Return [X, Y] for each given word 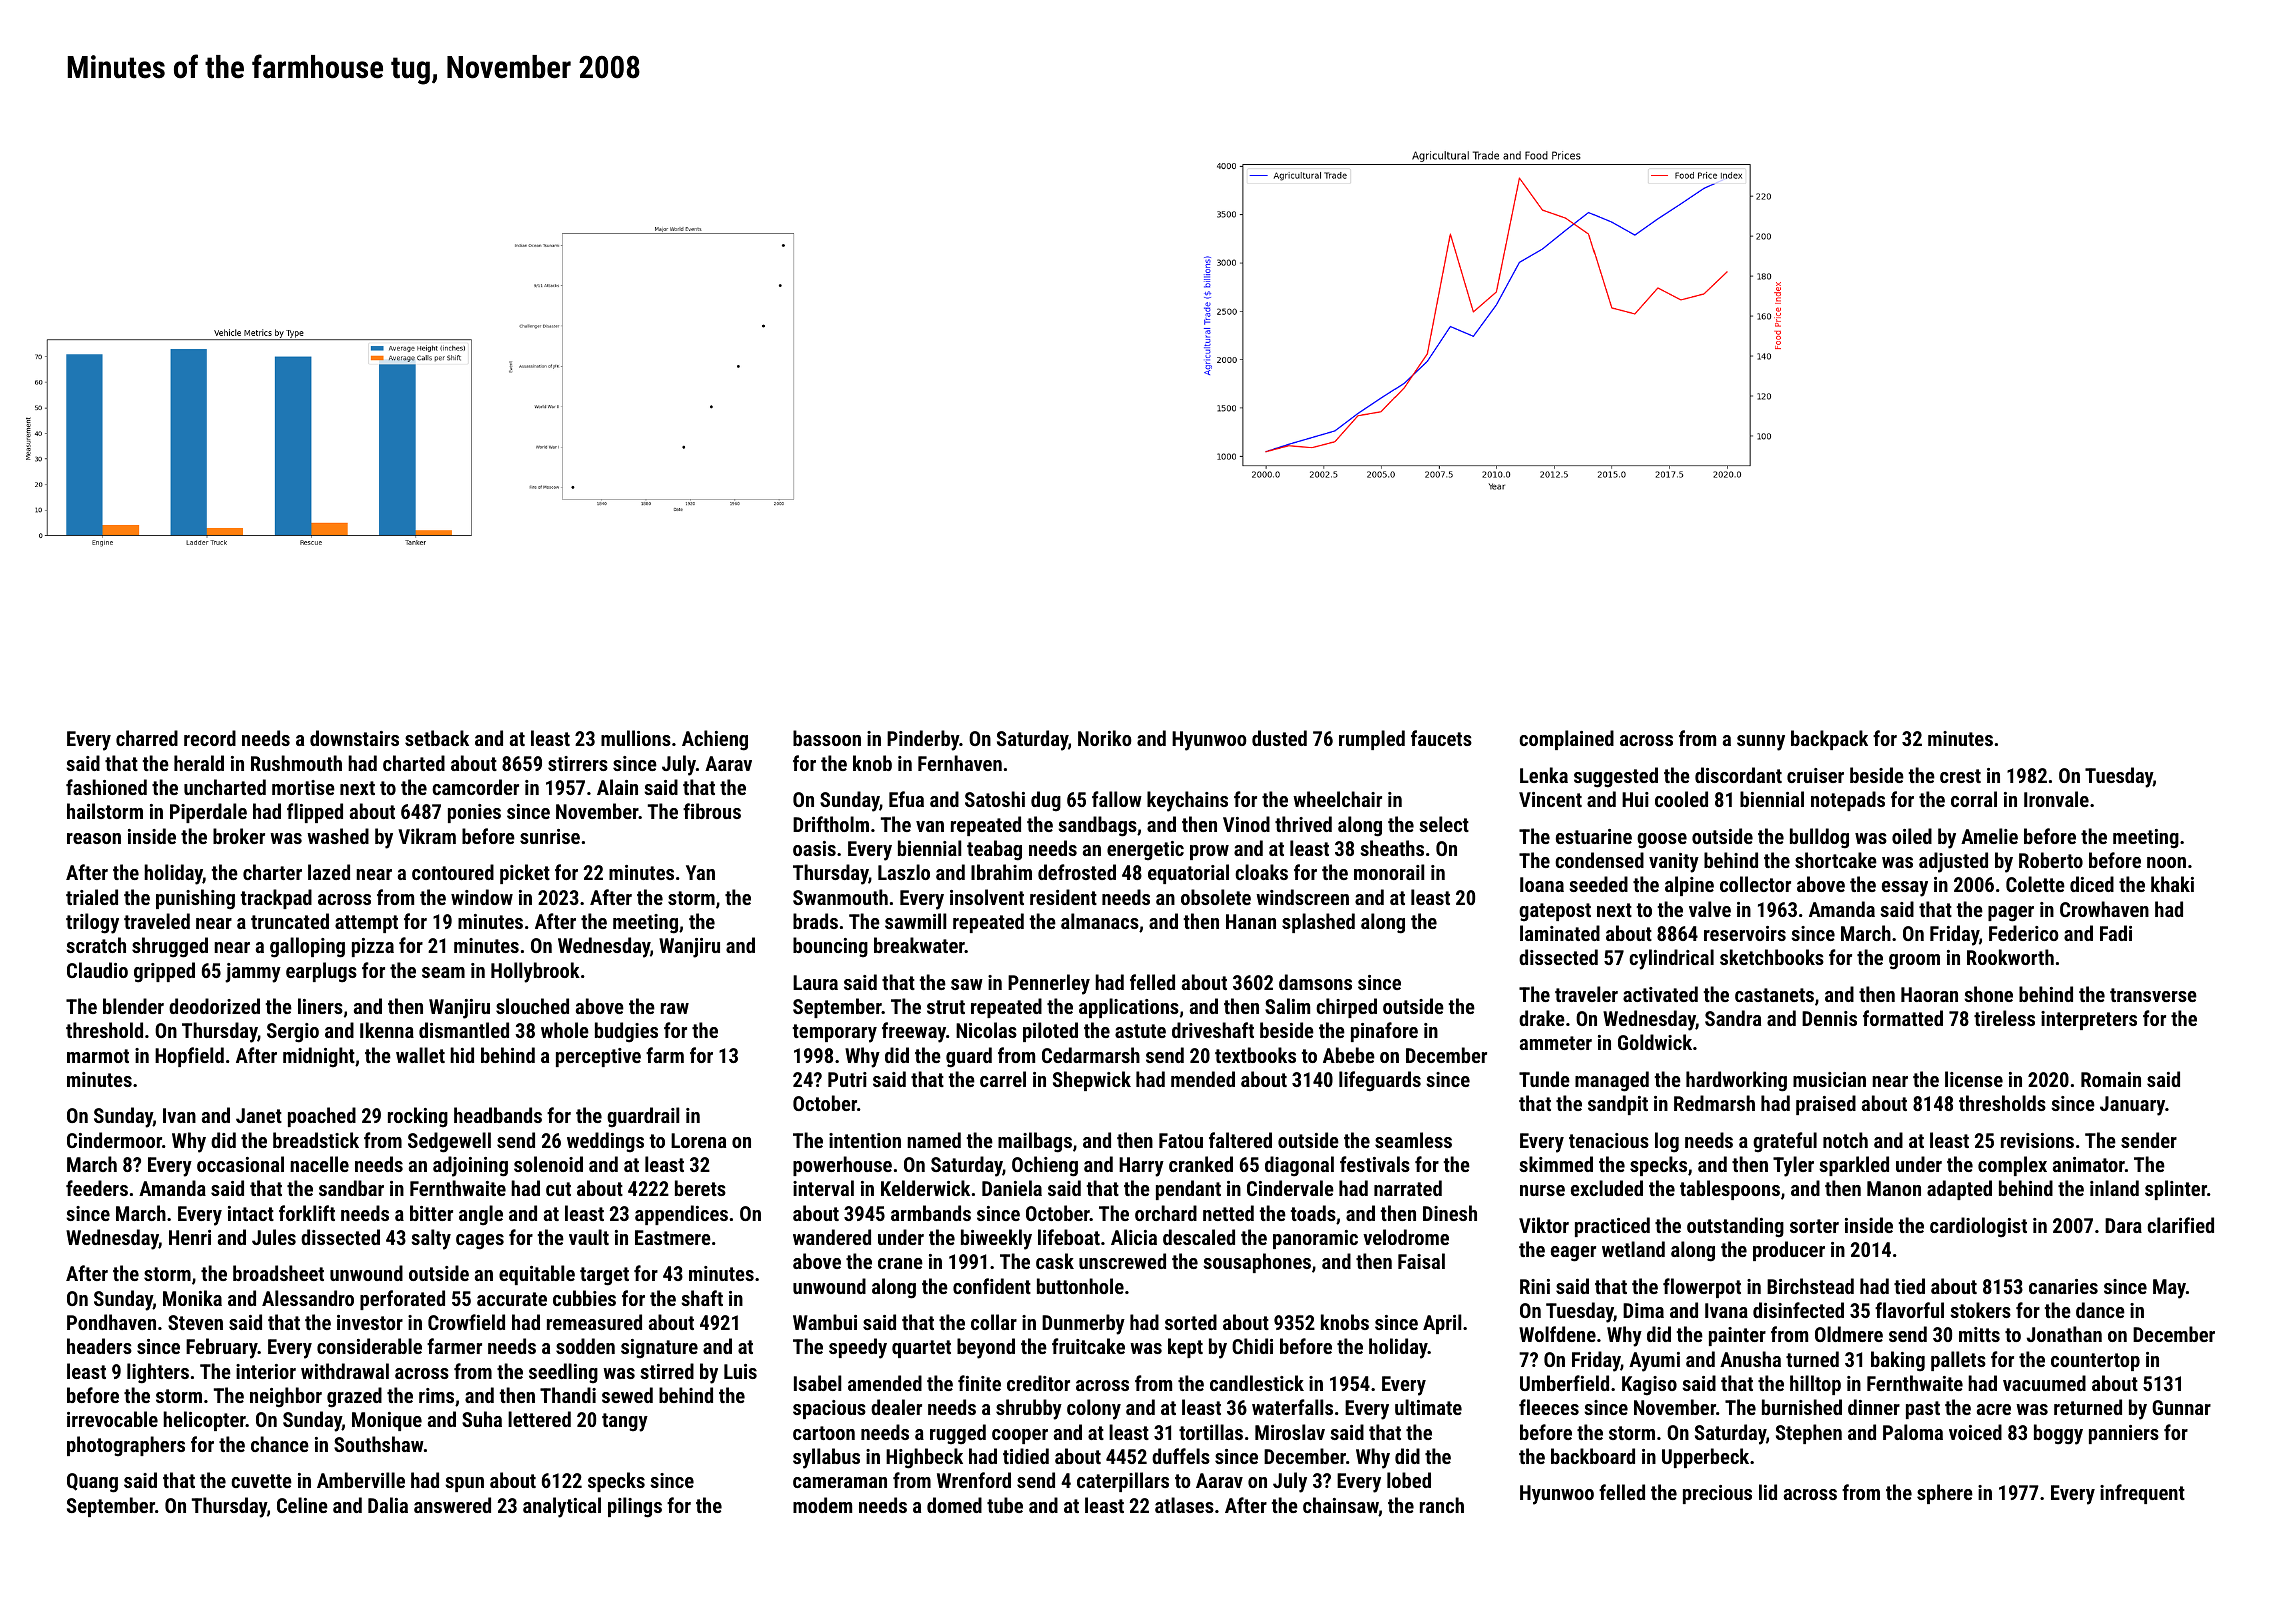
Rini [1535, 1286]
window [482, 897]
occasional [240, 1164]
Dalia [388, 1505]
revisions [2037, 1140]
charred [147, 738]
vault [589, 1237]
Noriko [1105, 738]
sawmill [916, 921]
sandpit [1618, 1105]
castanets [1774, 995]
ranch [1442, 1505]
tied [1909, 1286]
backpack [1829, 740]
